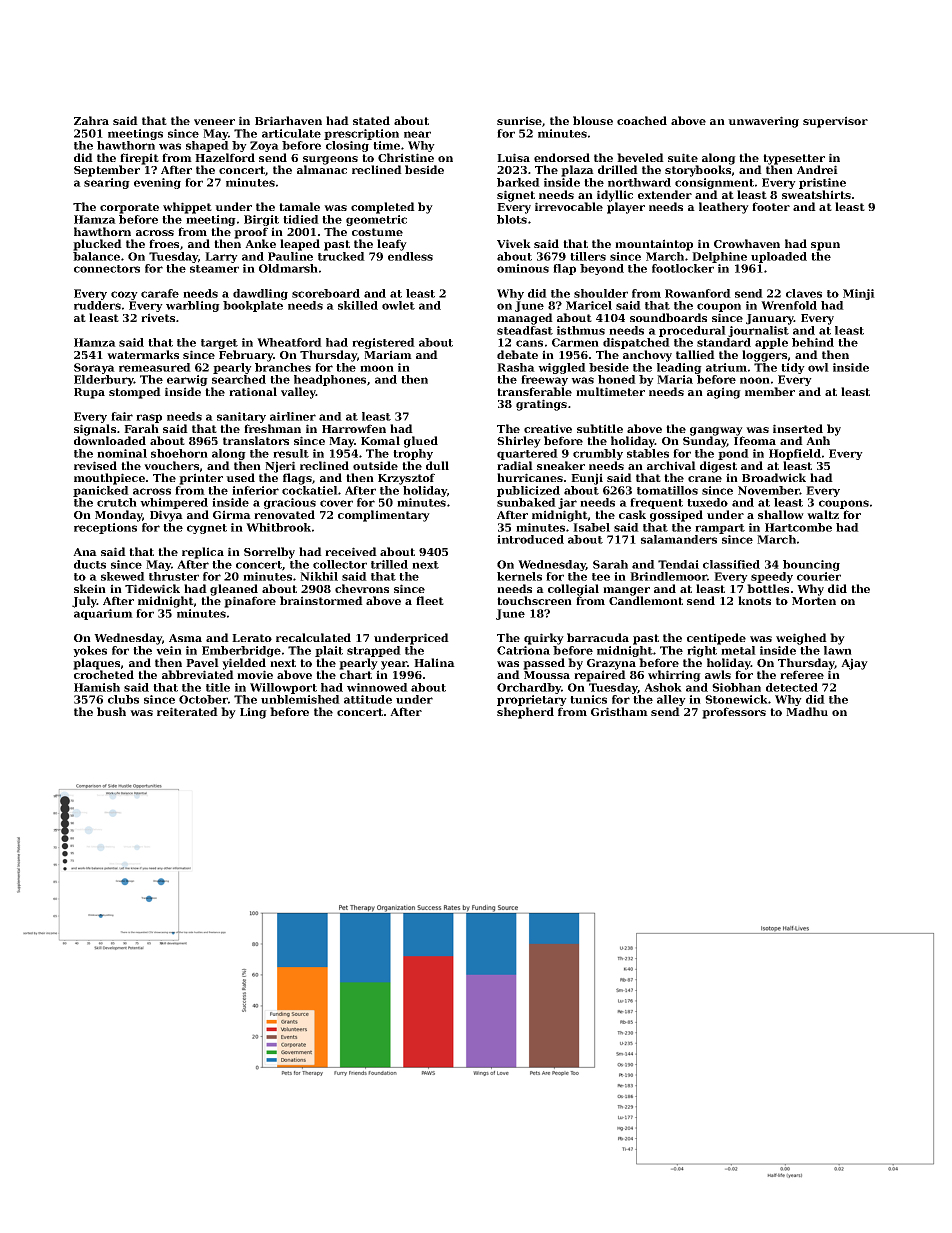  I want to click on Emberbridge, so click(241, 651).
